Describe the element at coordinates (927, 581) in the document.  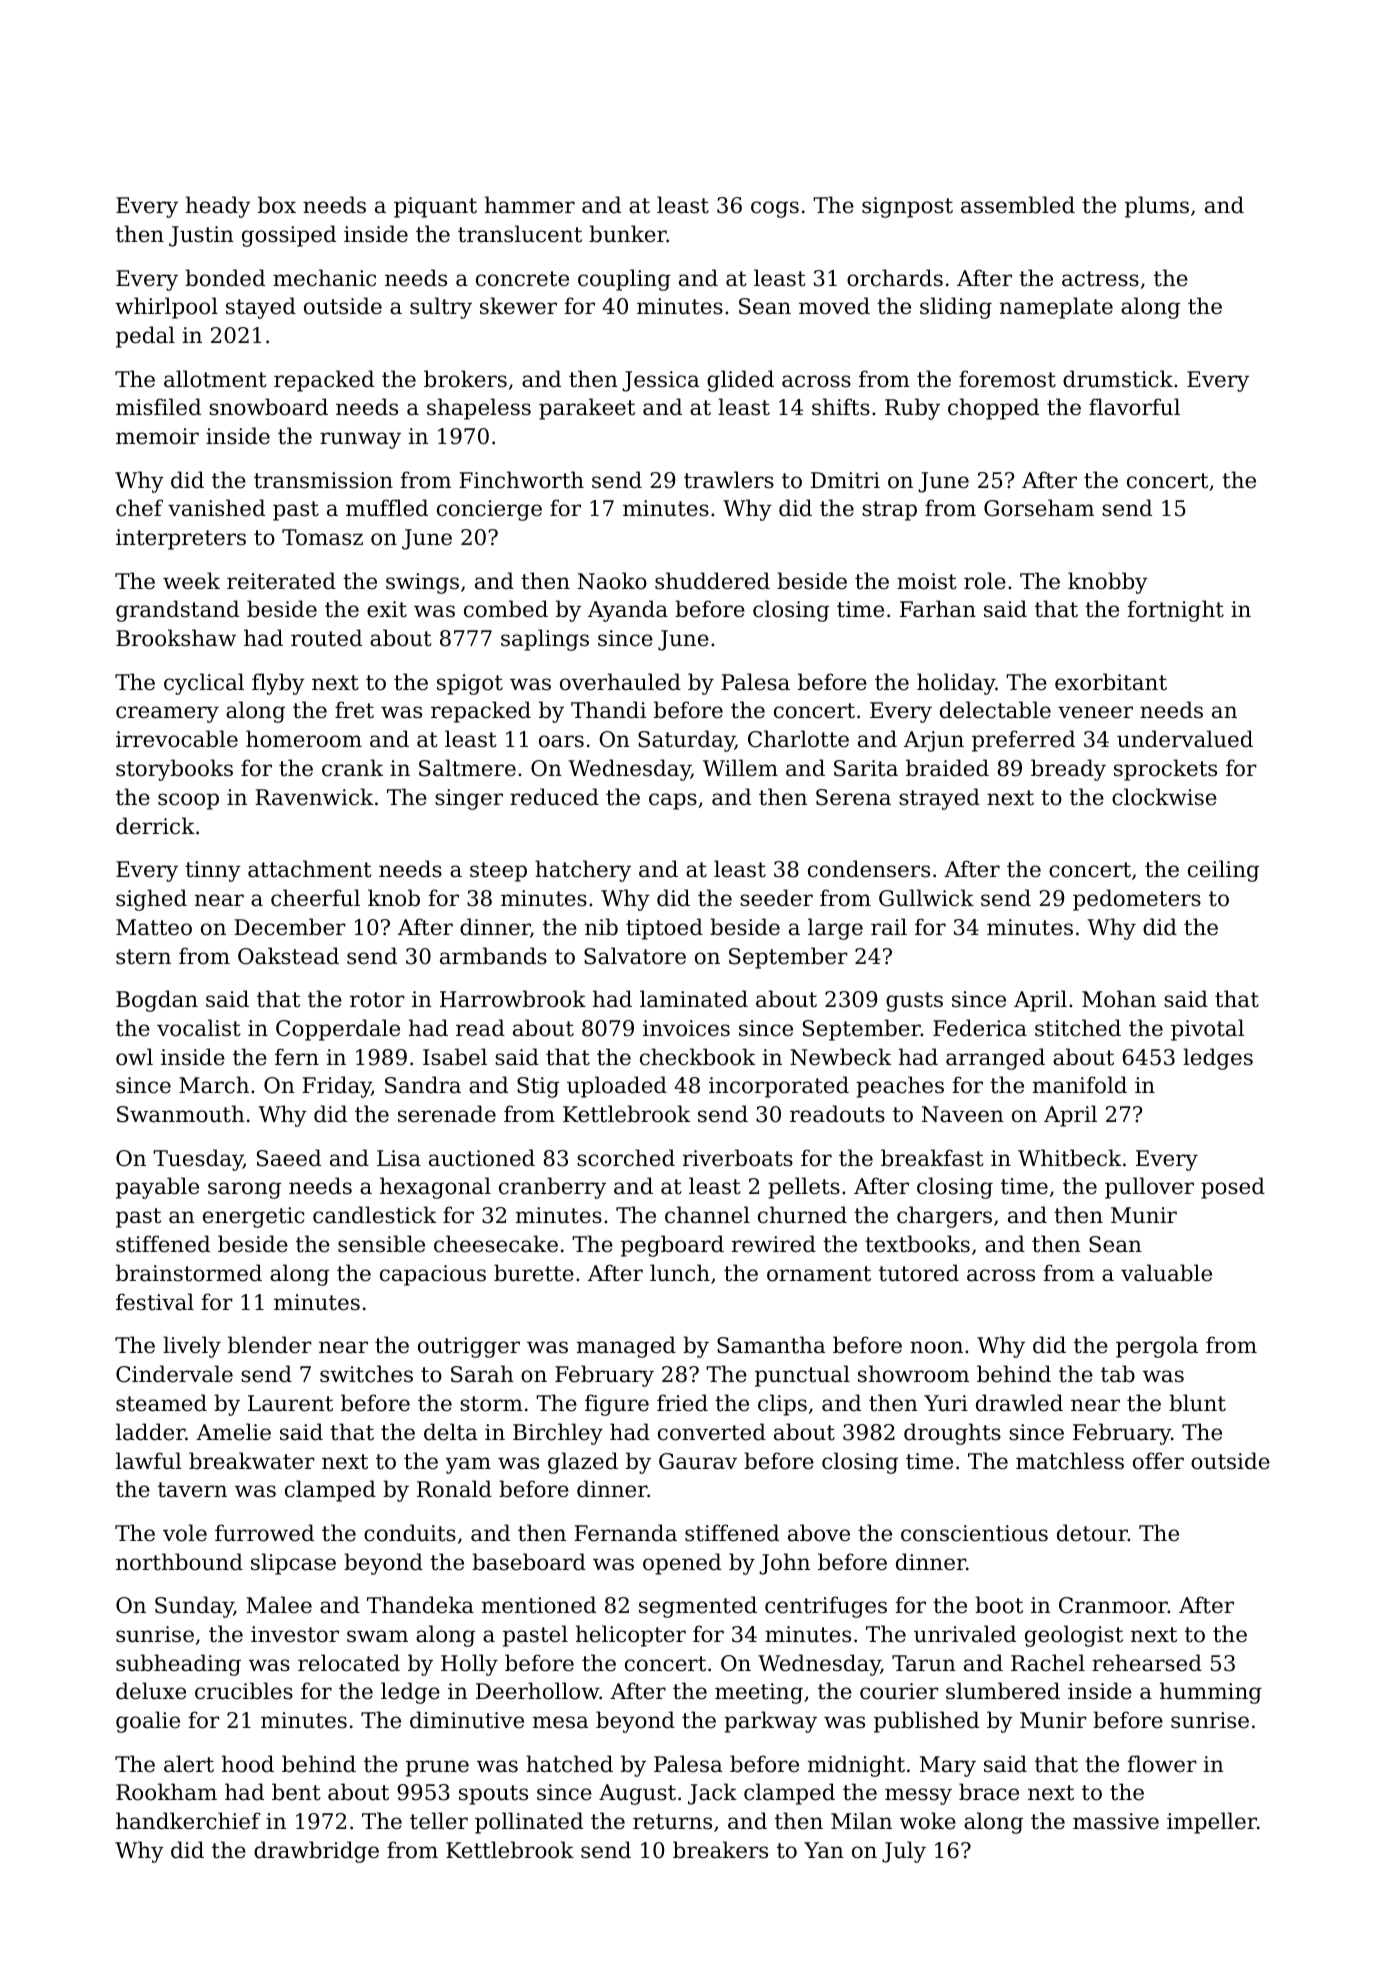
I see `moist` at that location.
